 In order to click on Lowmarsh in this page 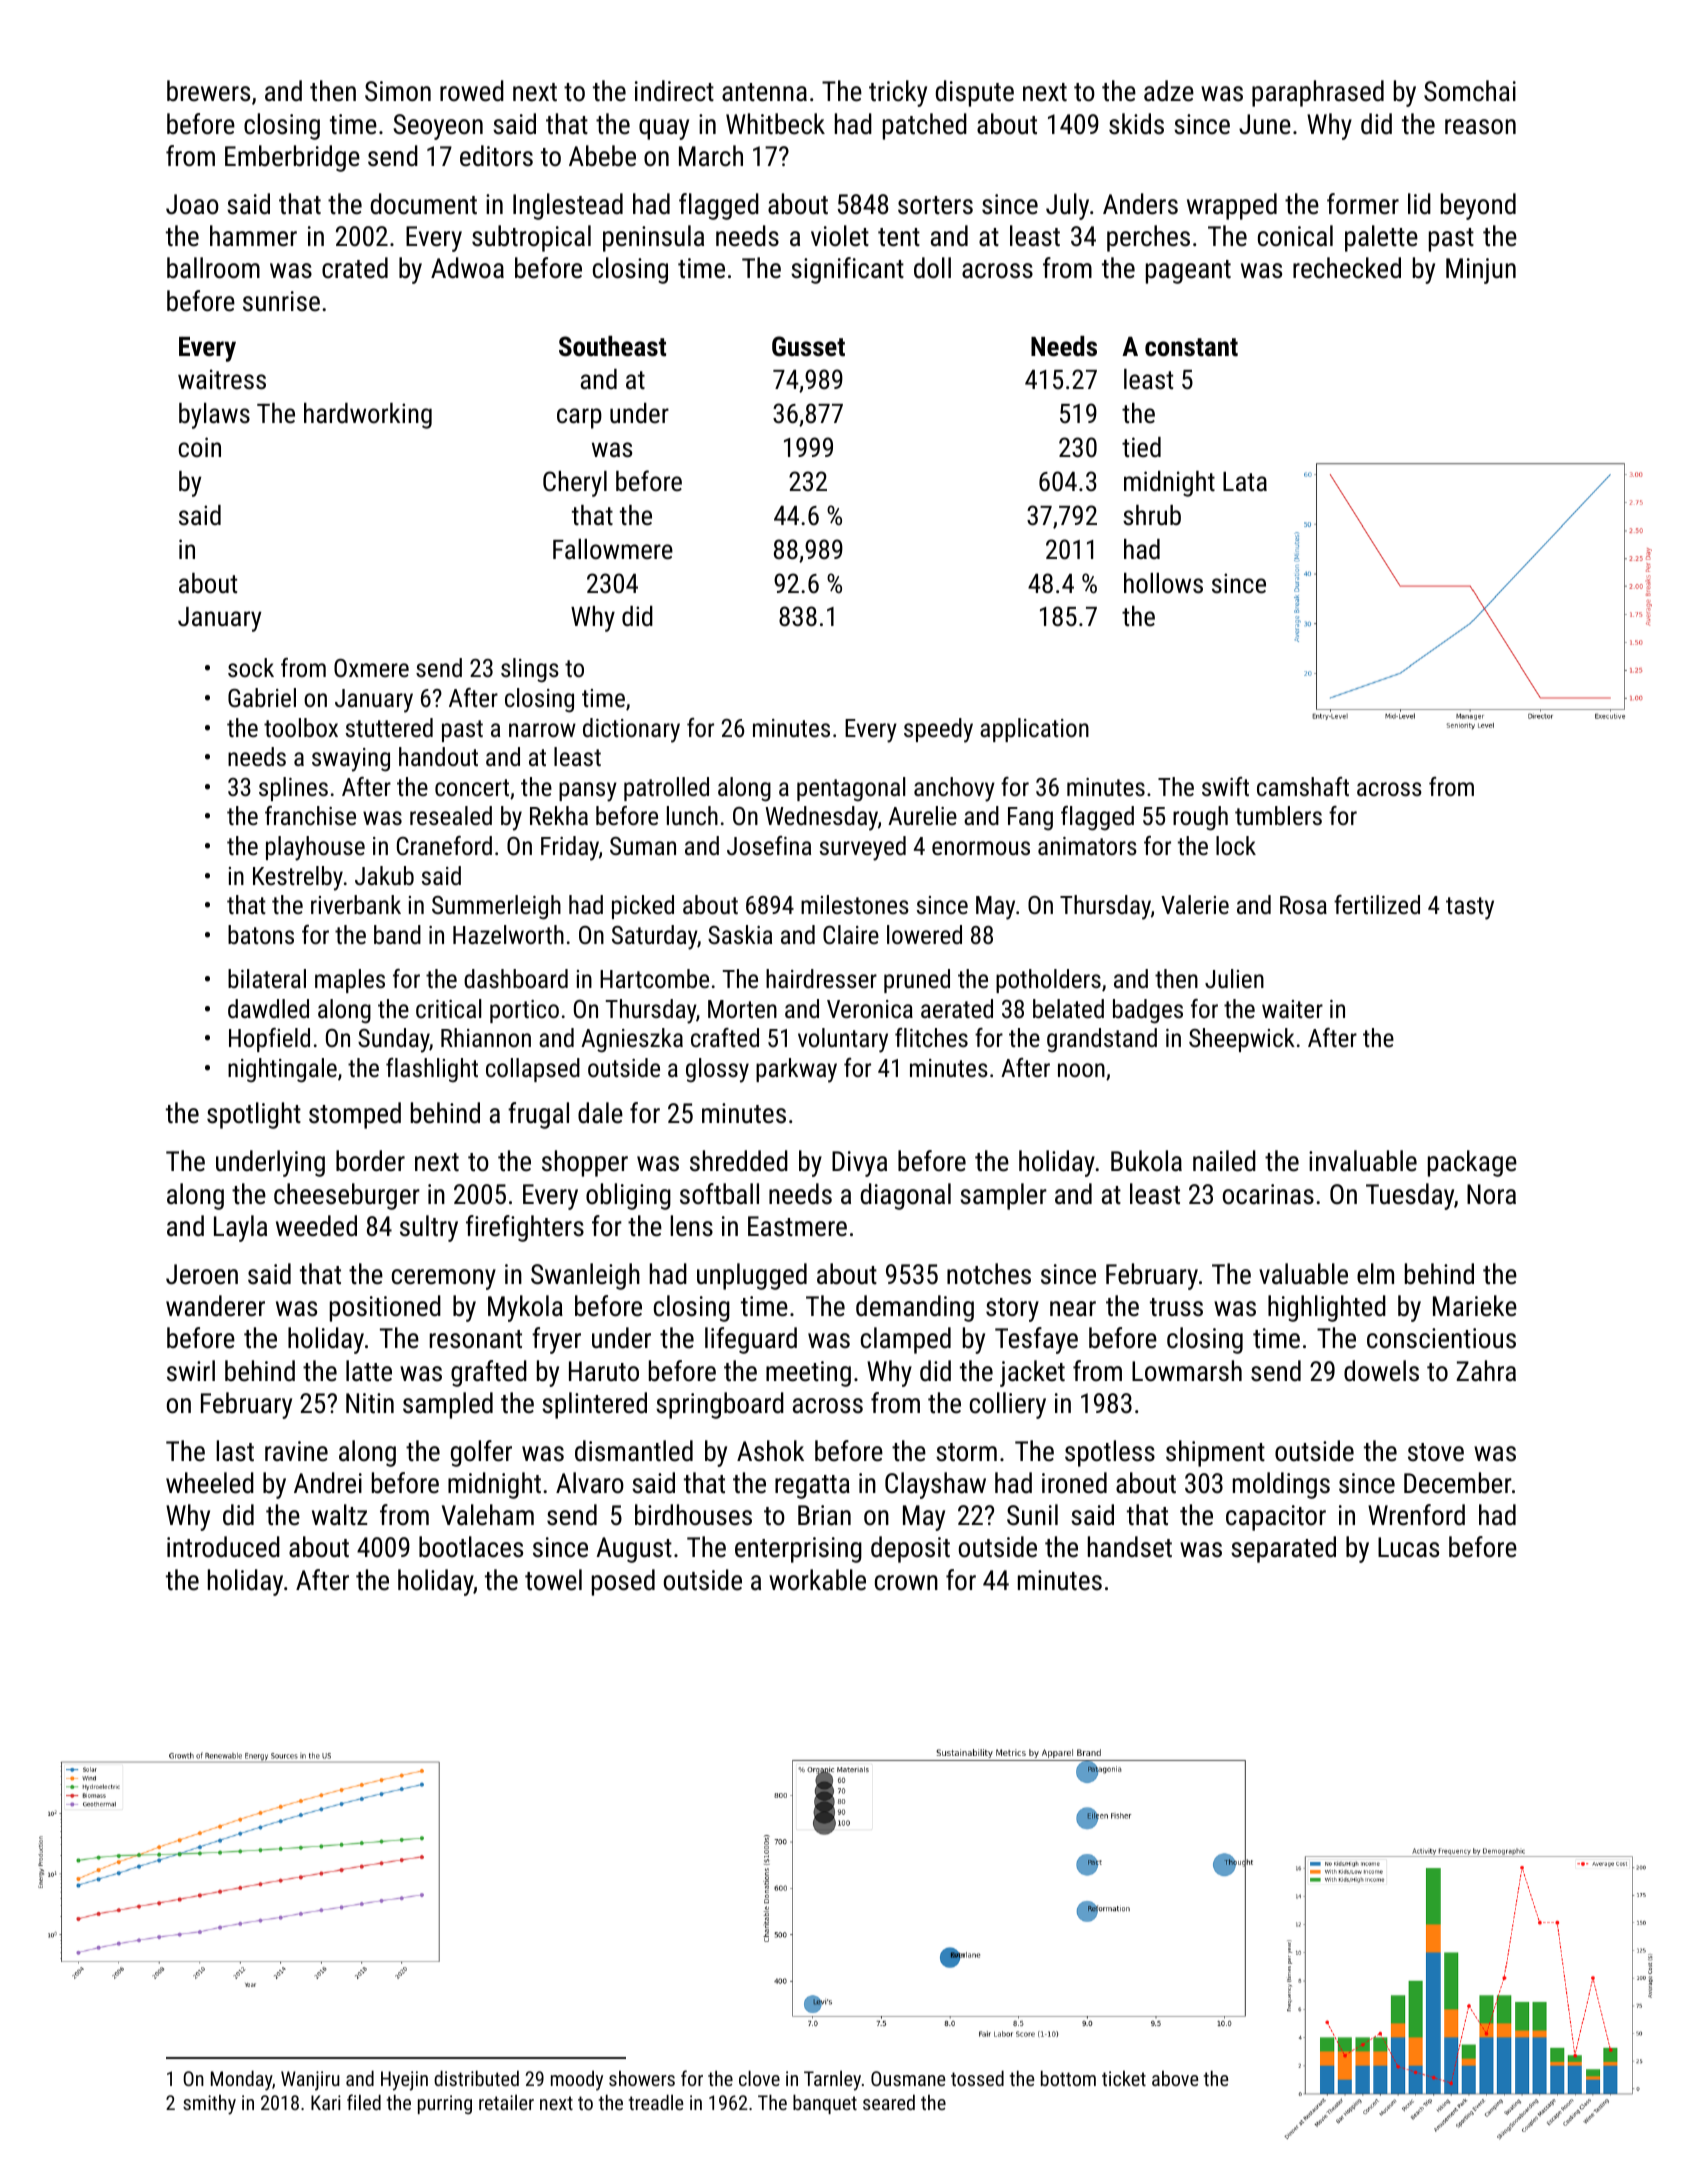, I will do `click(1187, 1371)`.
